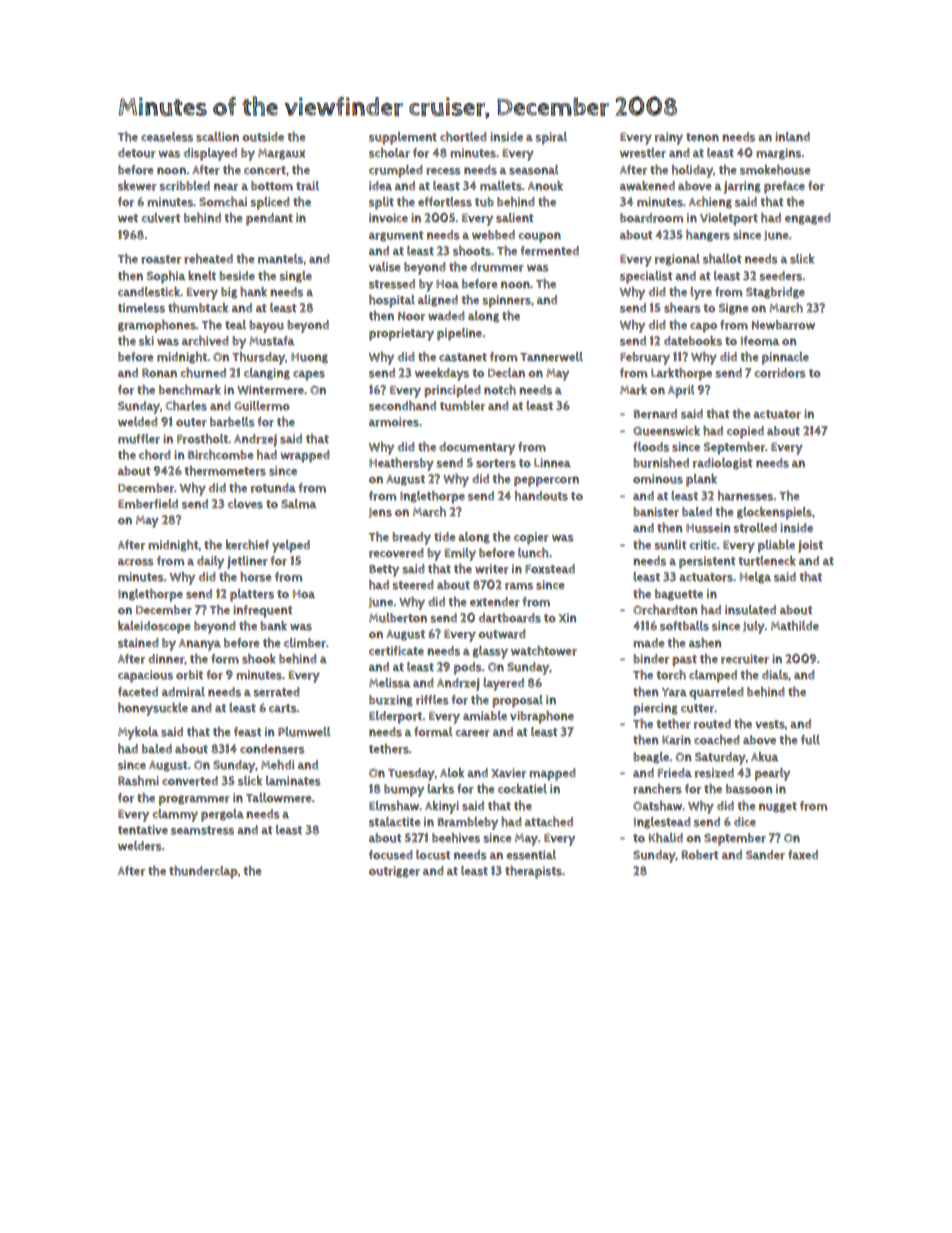 The image size is (952, 1233). What do you see at coordinates (442, 807) in the screenshot?
I see `Akinyi` at bounding box center [442, 807].
